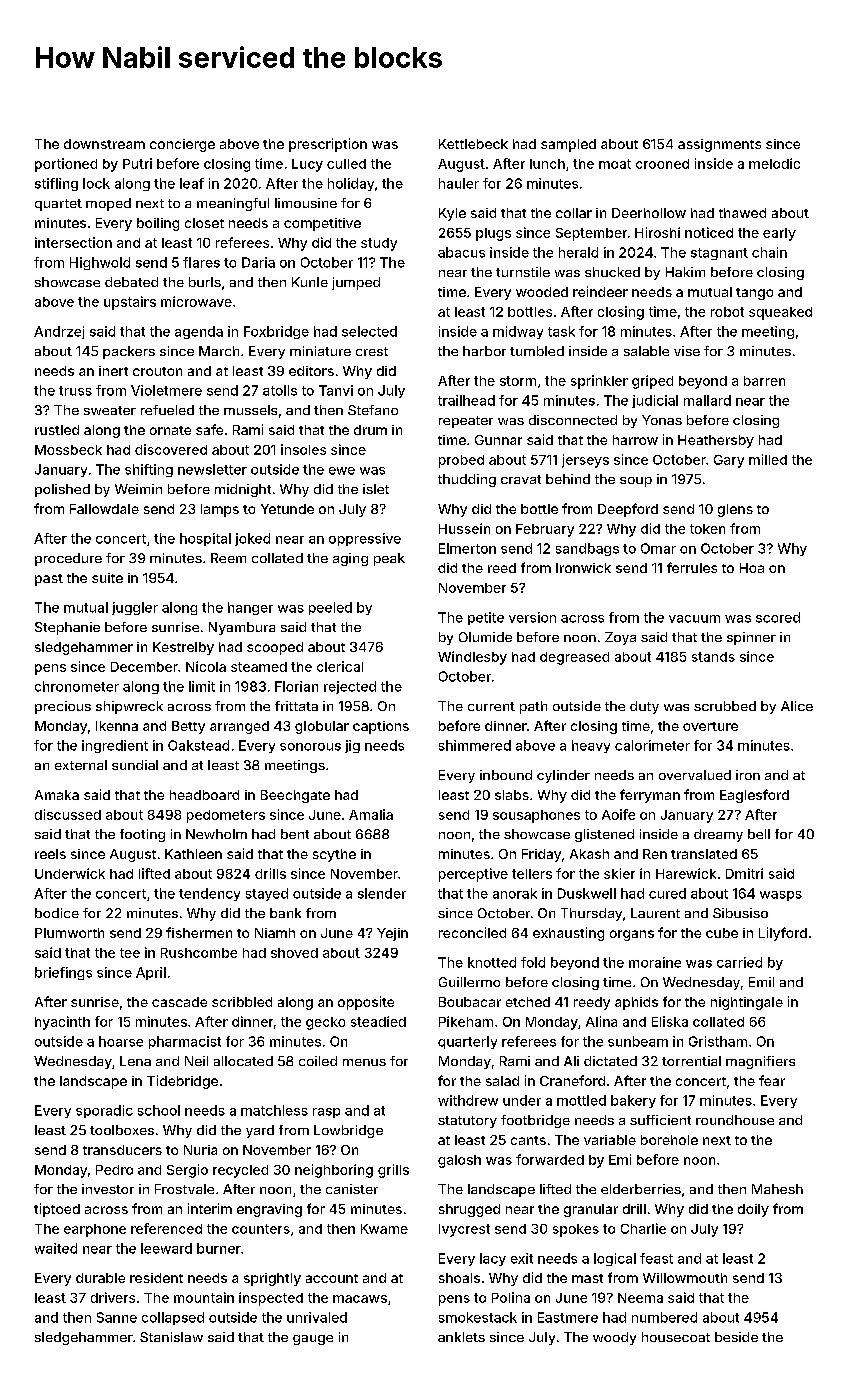 The height and width of the screenshot is (1400, 849). I want to click on sampled, so click(568, 145).
